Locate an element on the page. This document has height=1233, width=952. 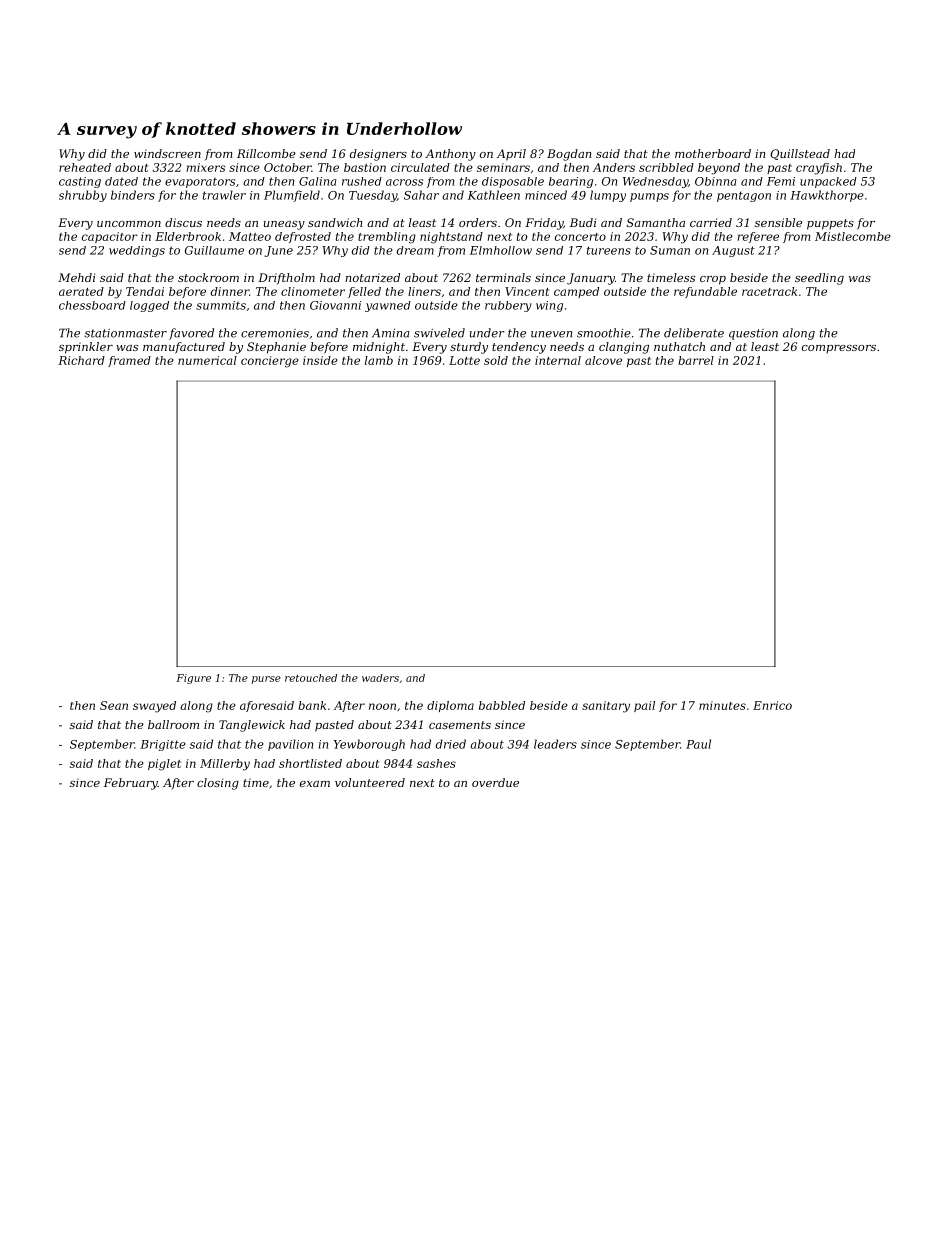
Paul is located at coordinates (698, 744).
